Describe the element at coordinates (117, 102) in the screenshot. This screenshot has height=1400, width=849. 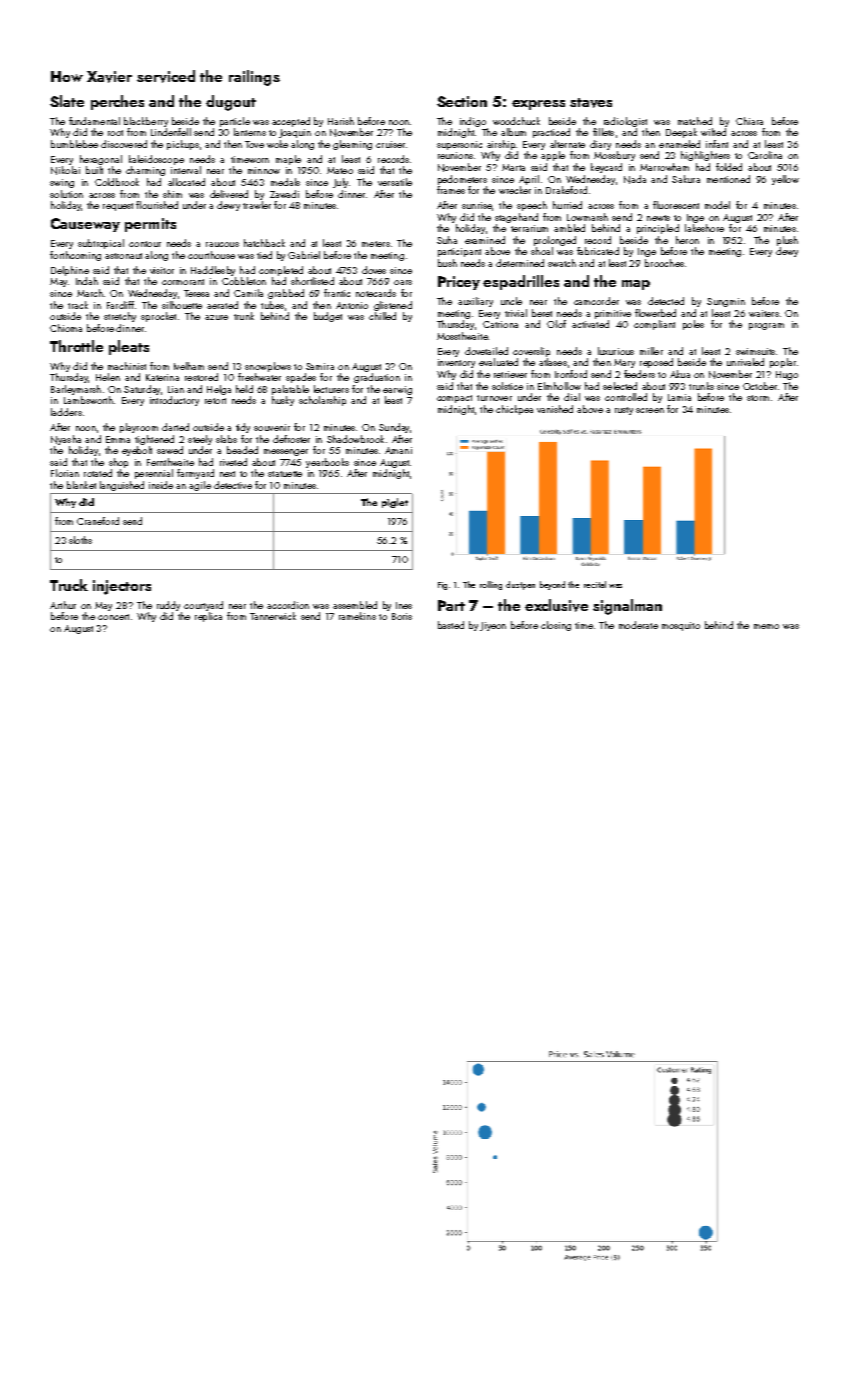
I see `perches` at that location.
